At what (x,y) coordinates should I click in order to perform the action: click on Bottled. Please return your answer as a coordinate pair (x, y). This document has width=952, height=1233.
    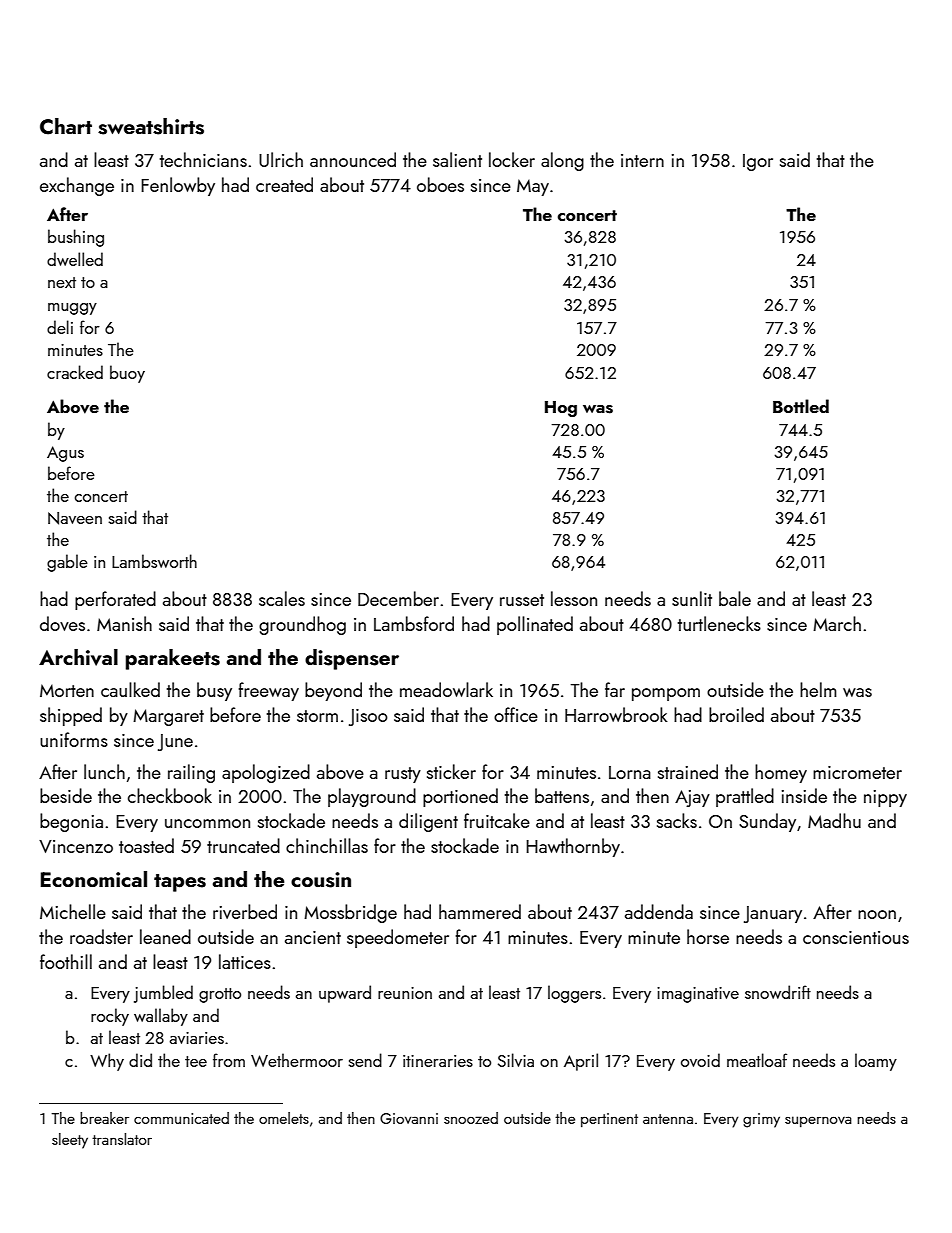
    Looking at the image, I should click on (801, 406).
